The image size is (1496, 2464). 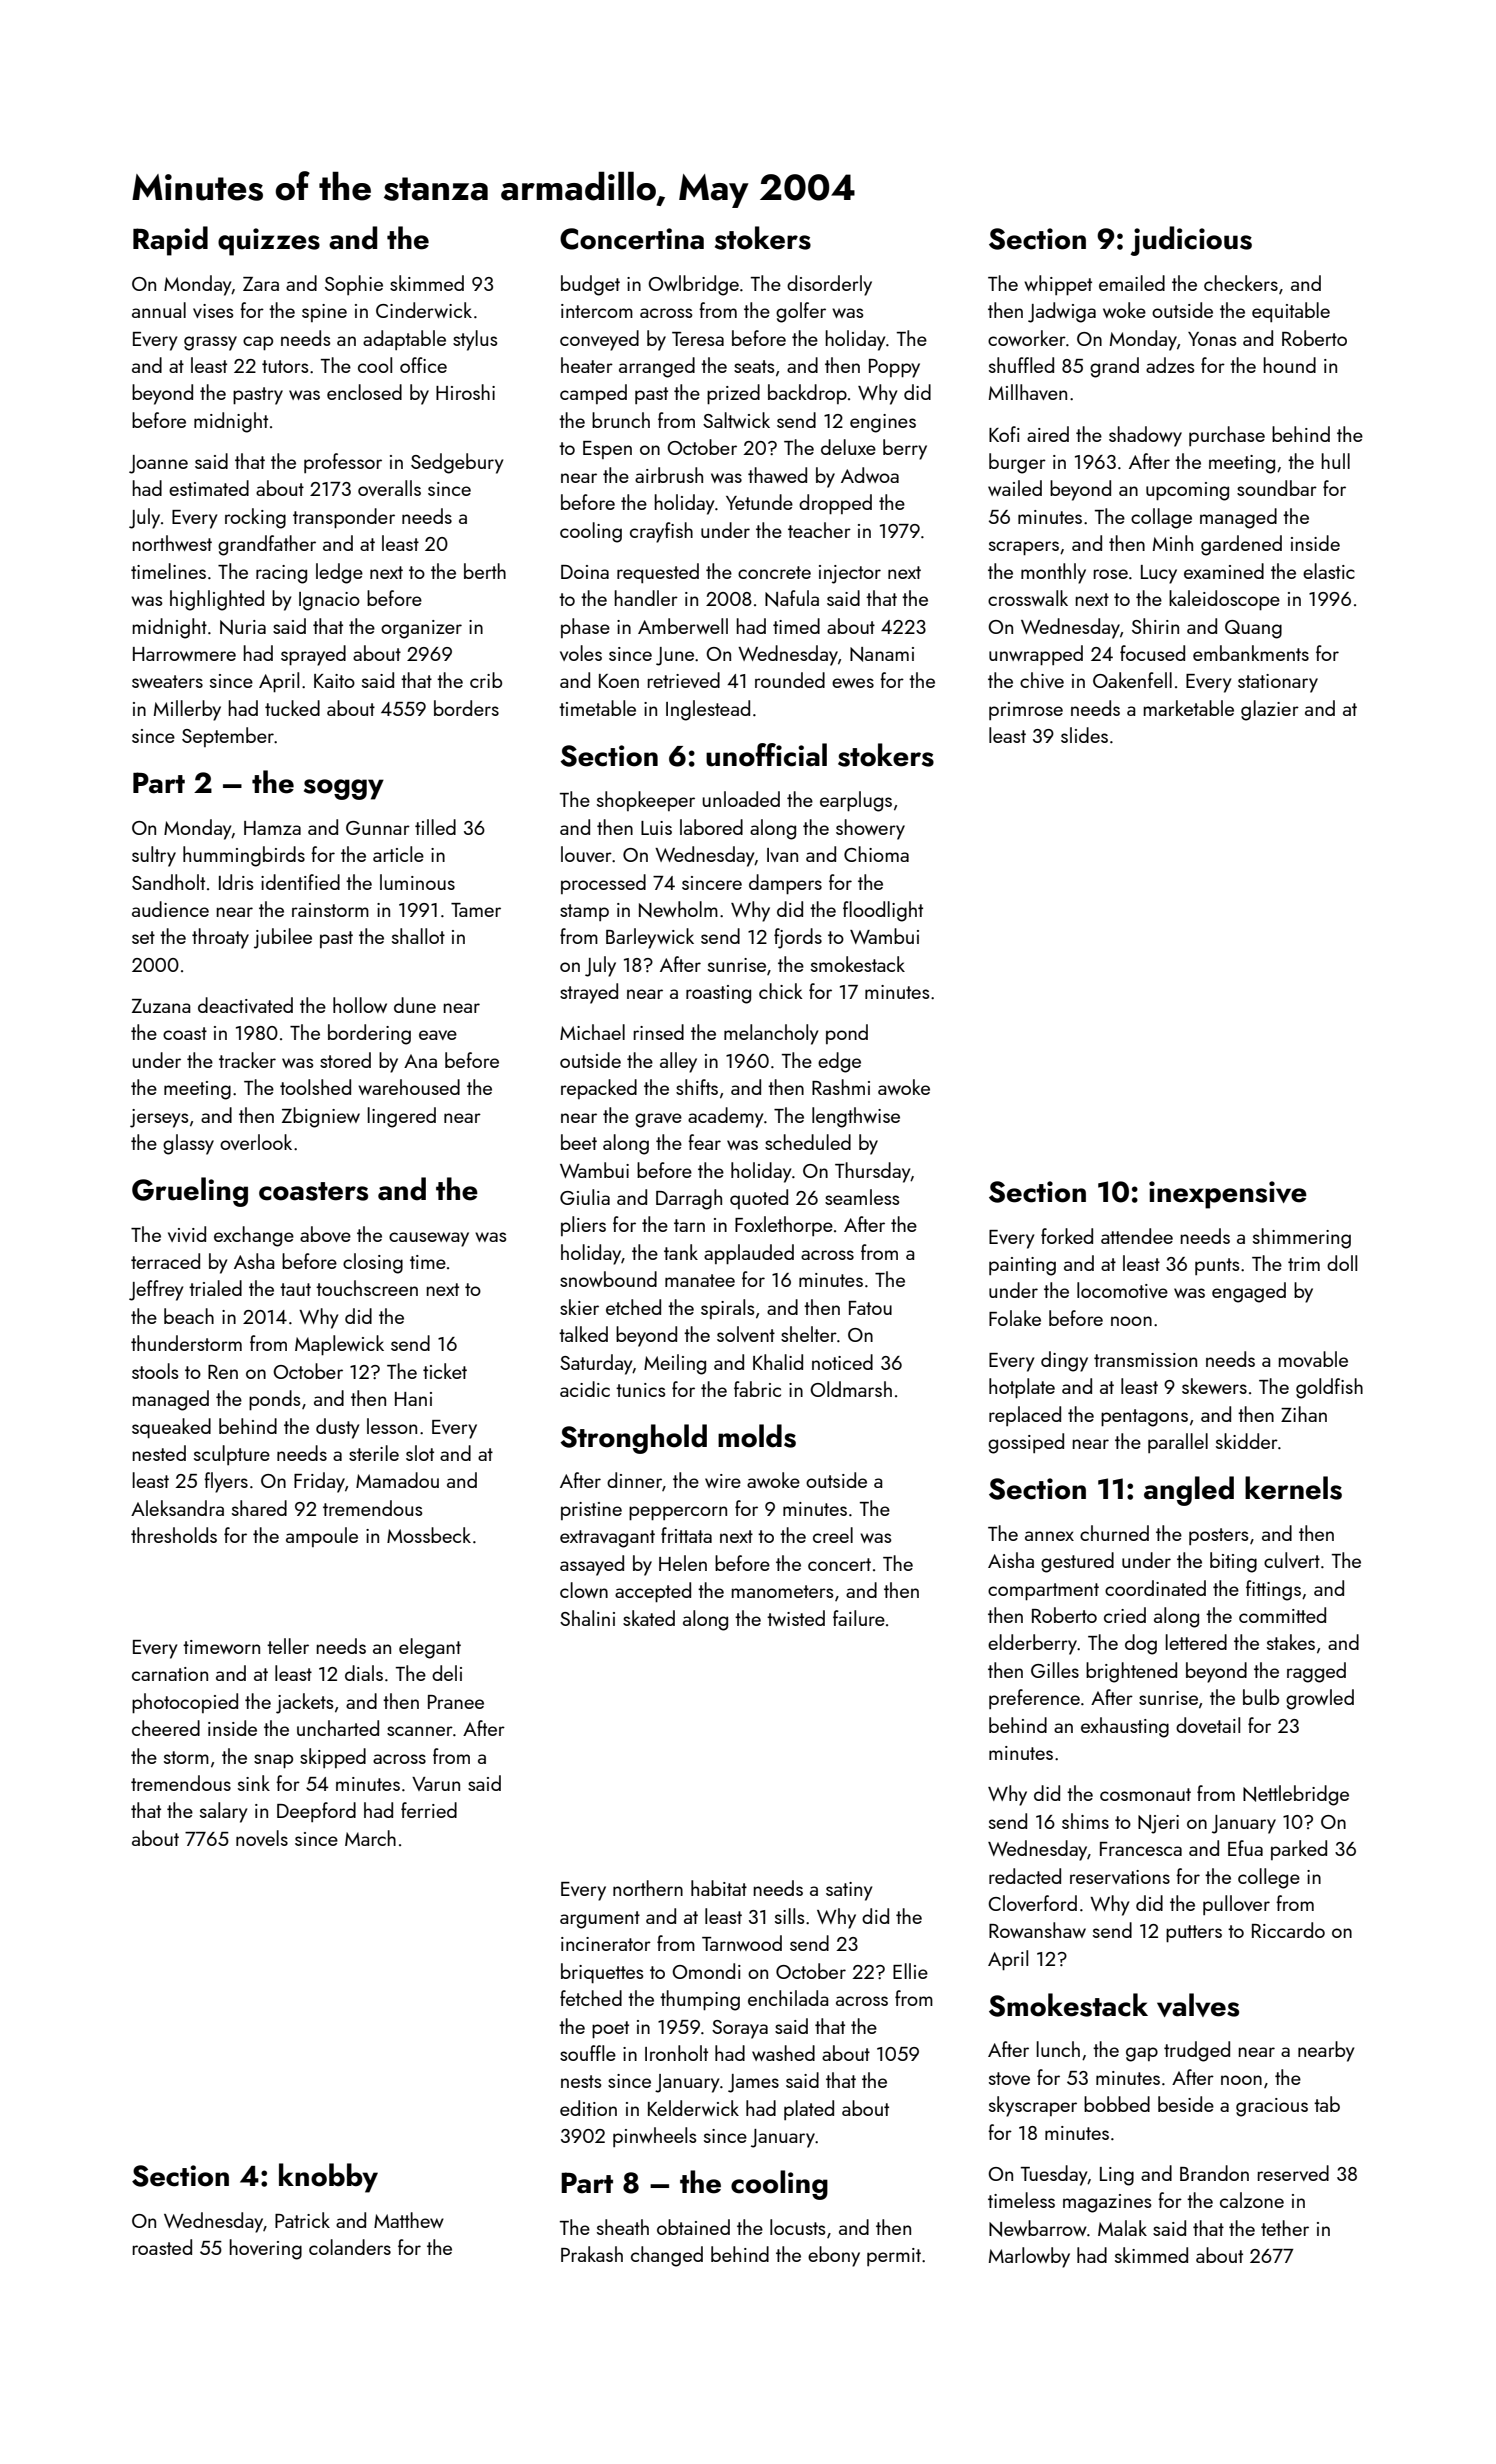 I want to click on Inglestead, so click(x=708, y=710).
